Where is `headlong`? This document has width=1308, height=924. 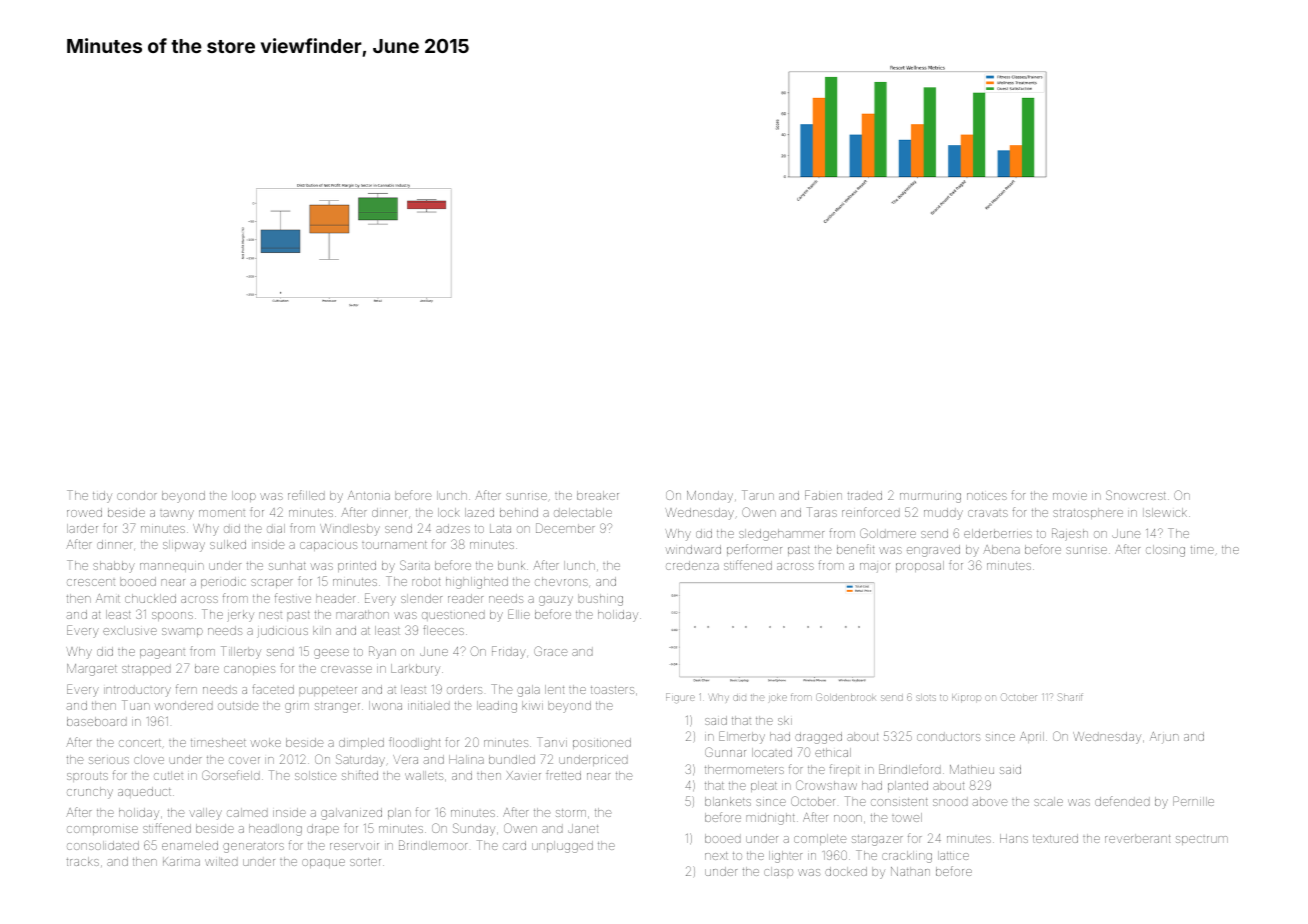 headlong is located at coordinates (275, 830).
